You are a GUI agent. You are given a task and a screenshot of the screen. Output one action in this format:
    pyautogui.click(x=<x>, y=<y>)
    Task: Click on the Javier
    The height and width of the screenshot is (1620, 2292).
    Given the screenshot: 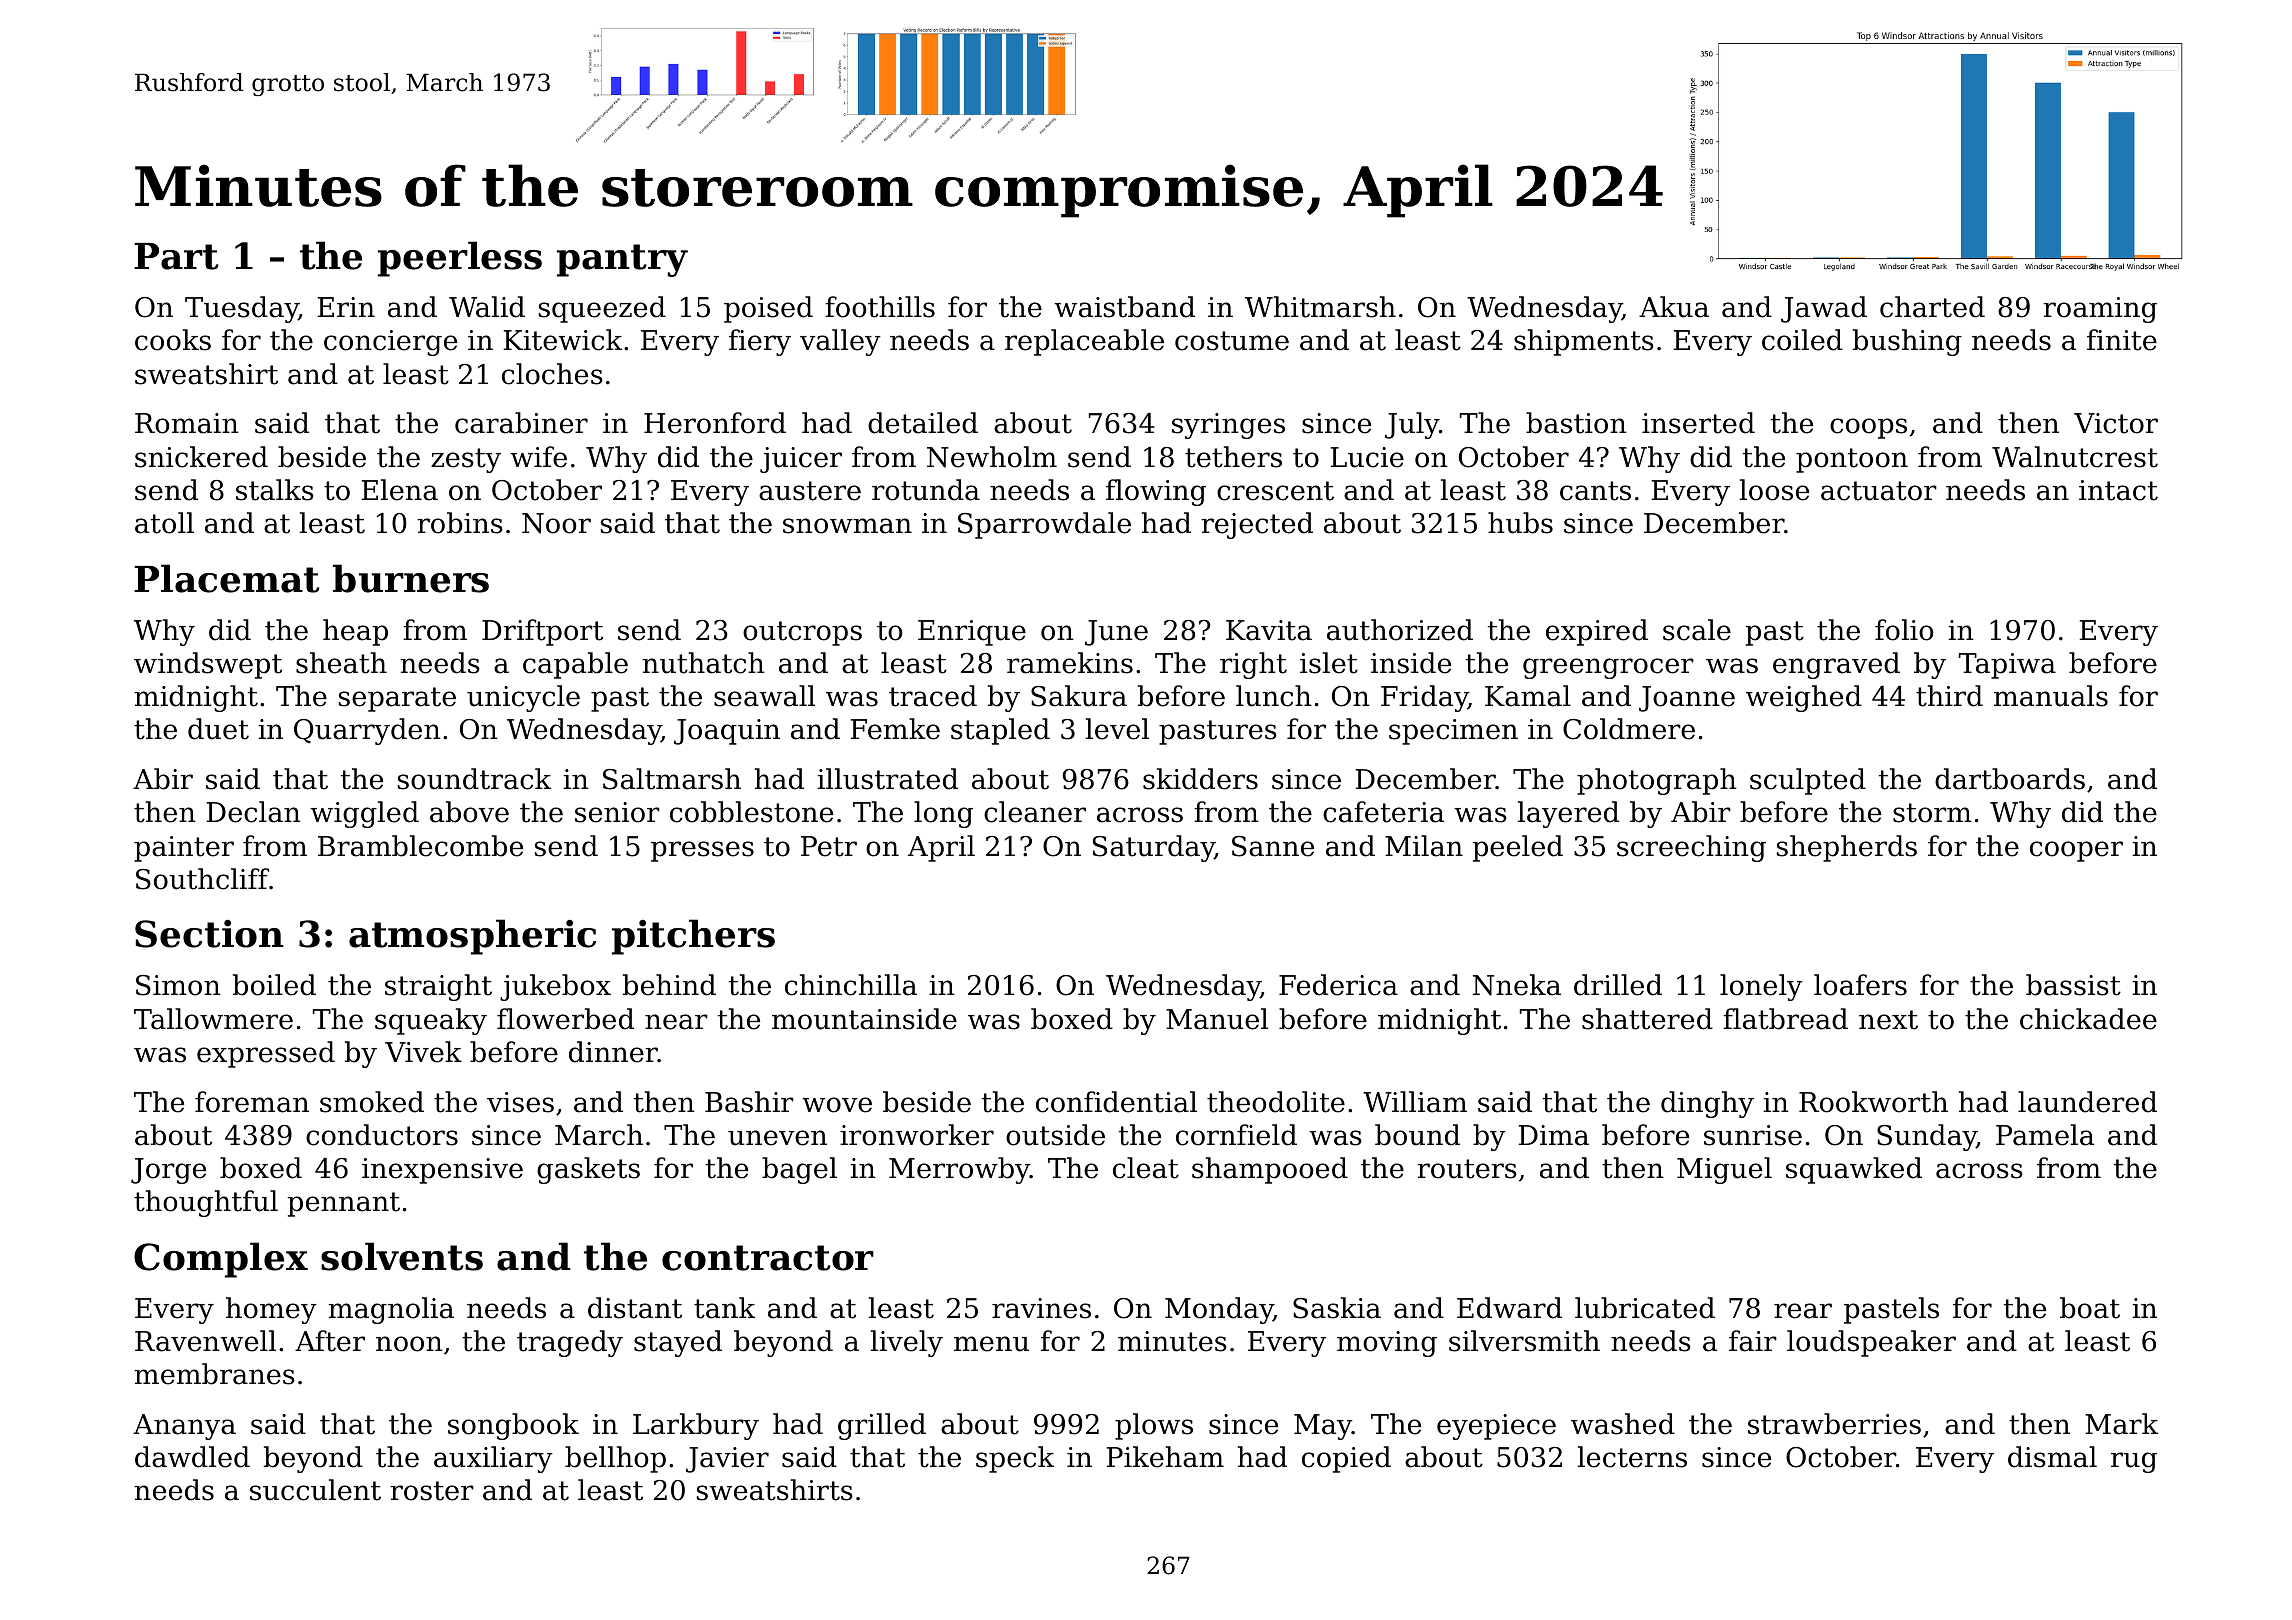 What is the action you would take?
    pyautogui.click(x=727, y=1460)
